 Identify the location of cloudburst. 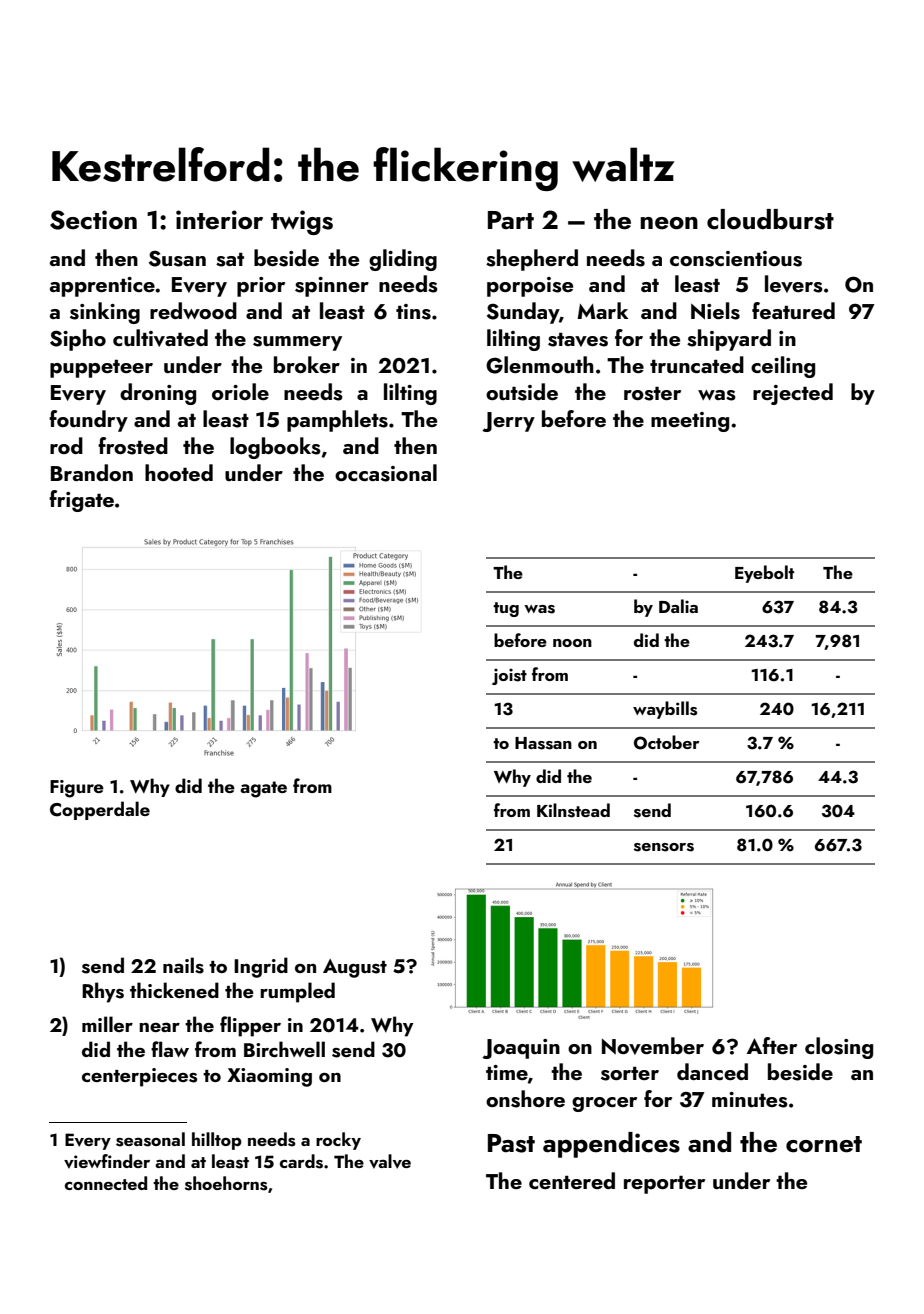
(770, 219).
